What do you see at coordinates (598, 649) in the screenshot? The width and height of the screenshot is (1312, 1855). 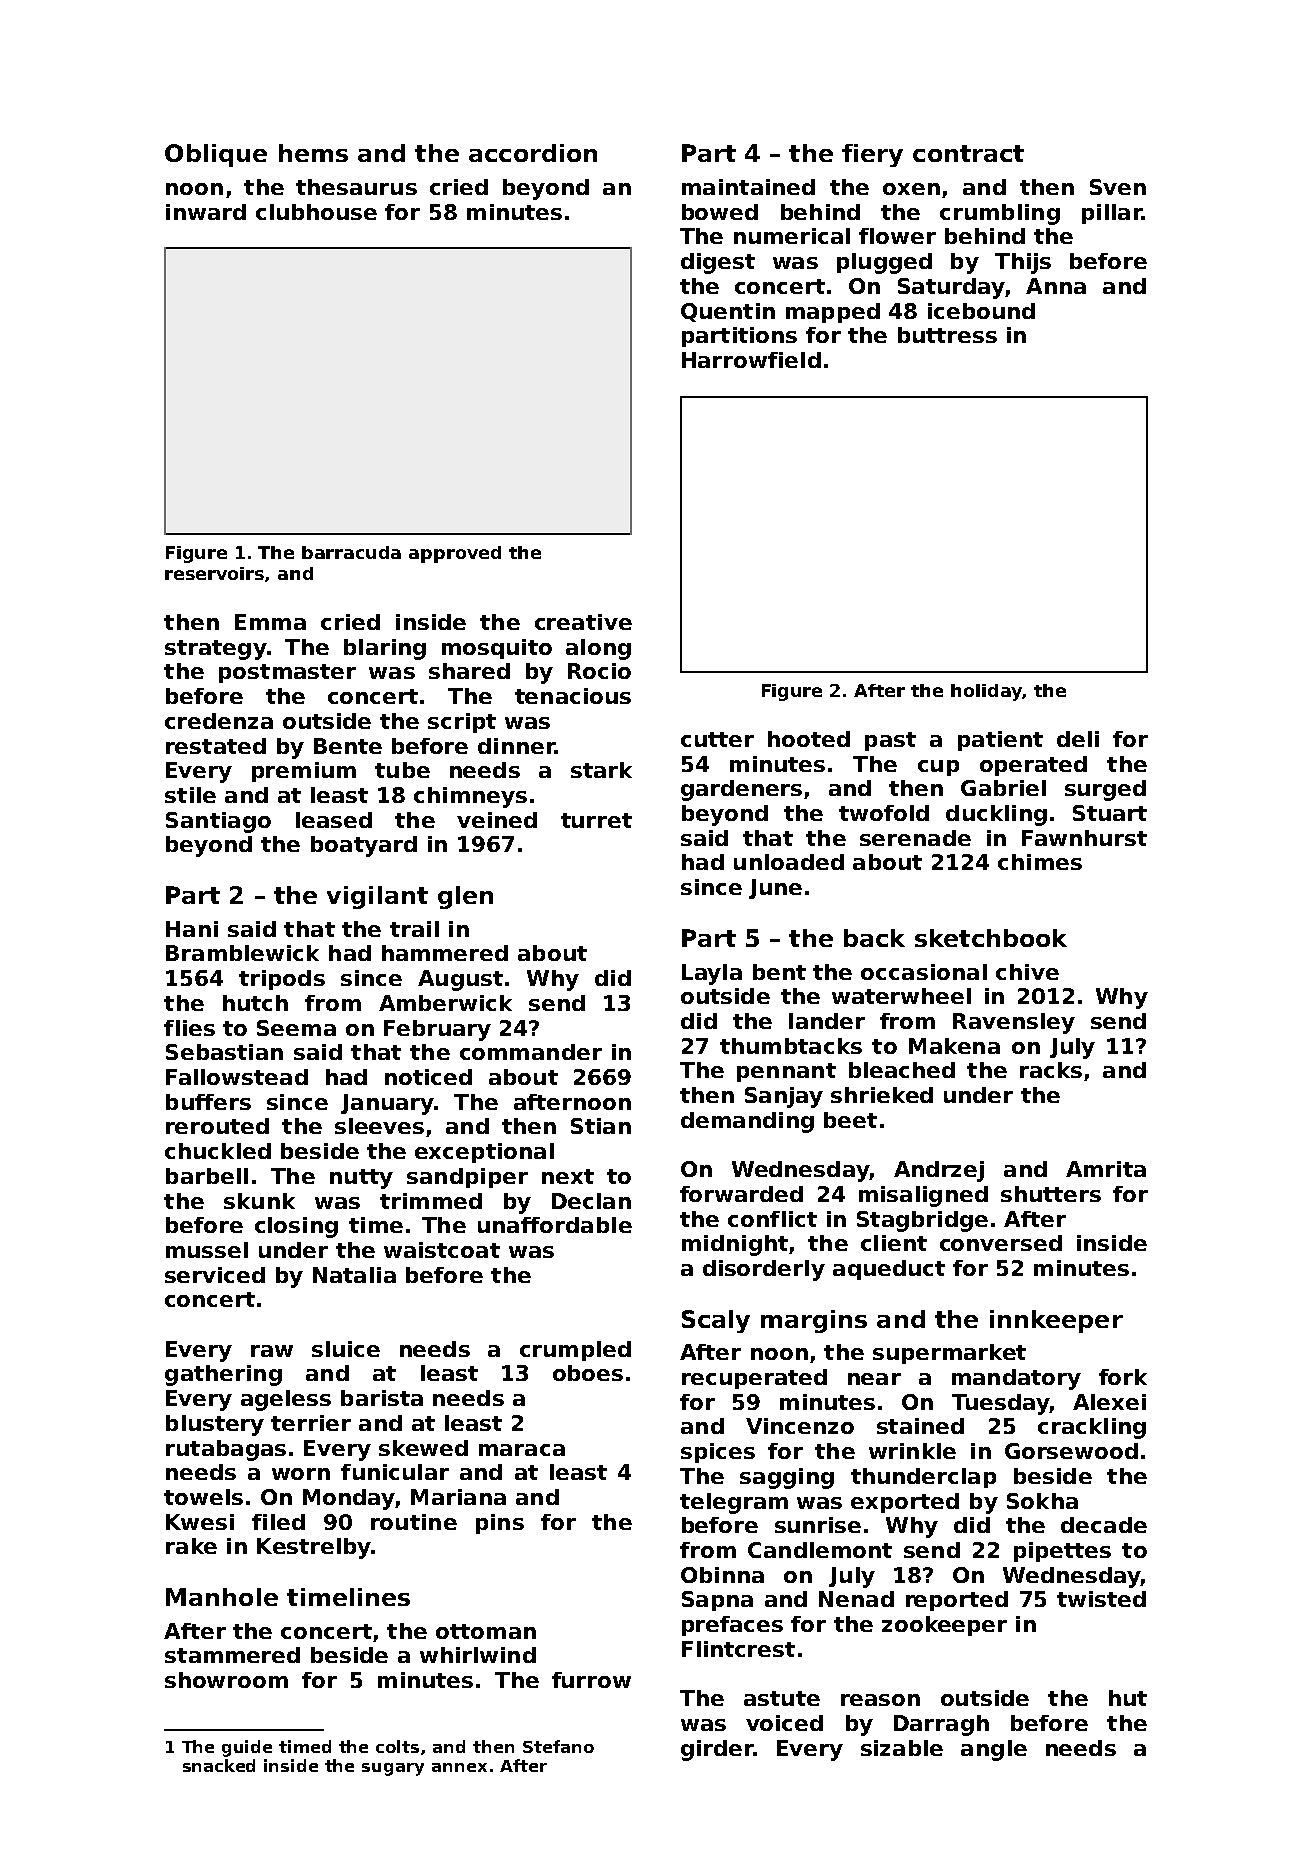 I see `along` at bounding box center [598, 649].
